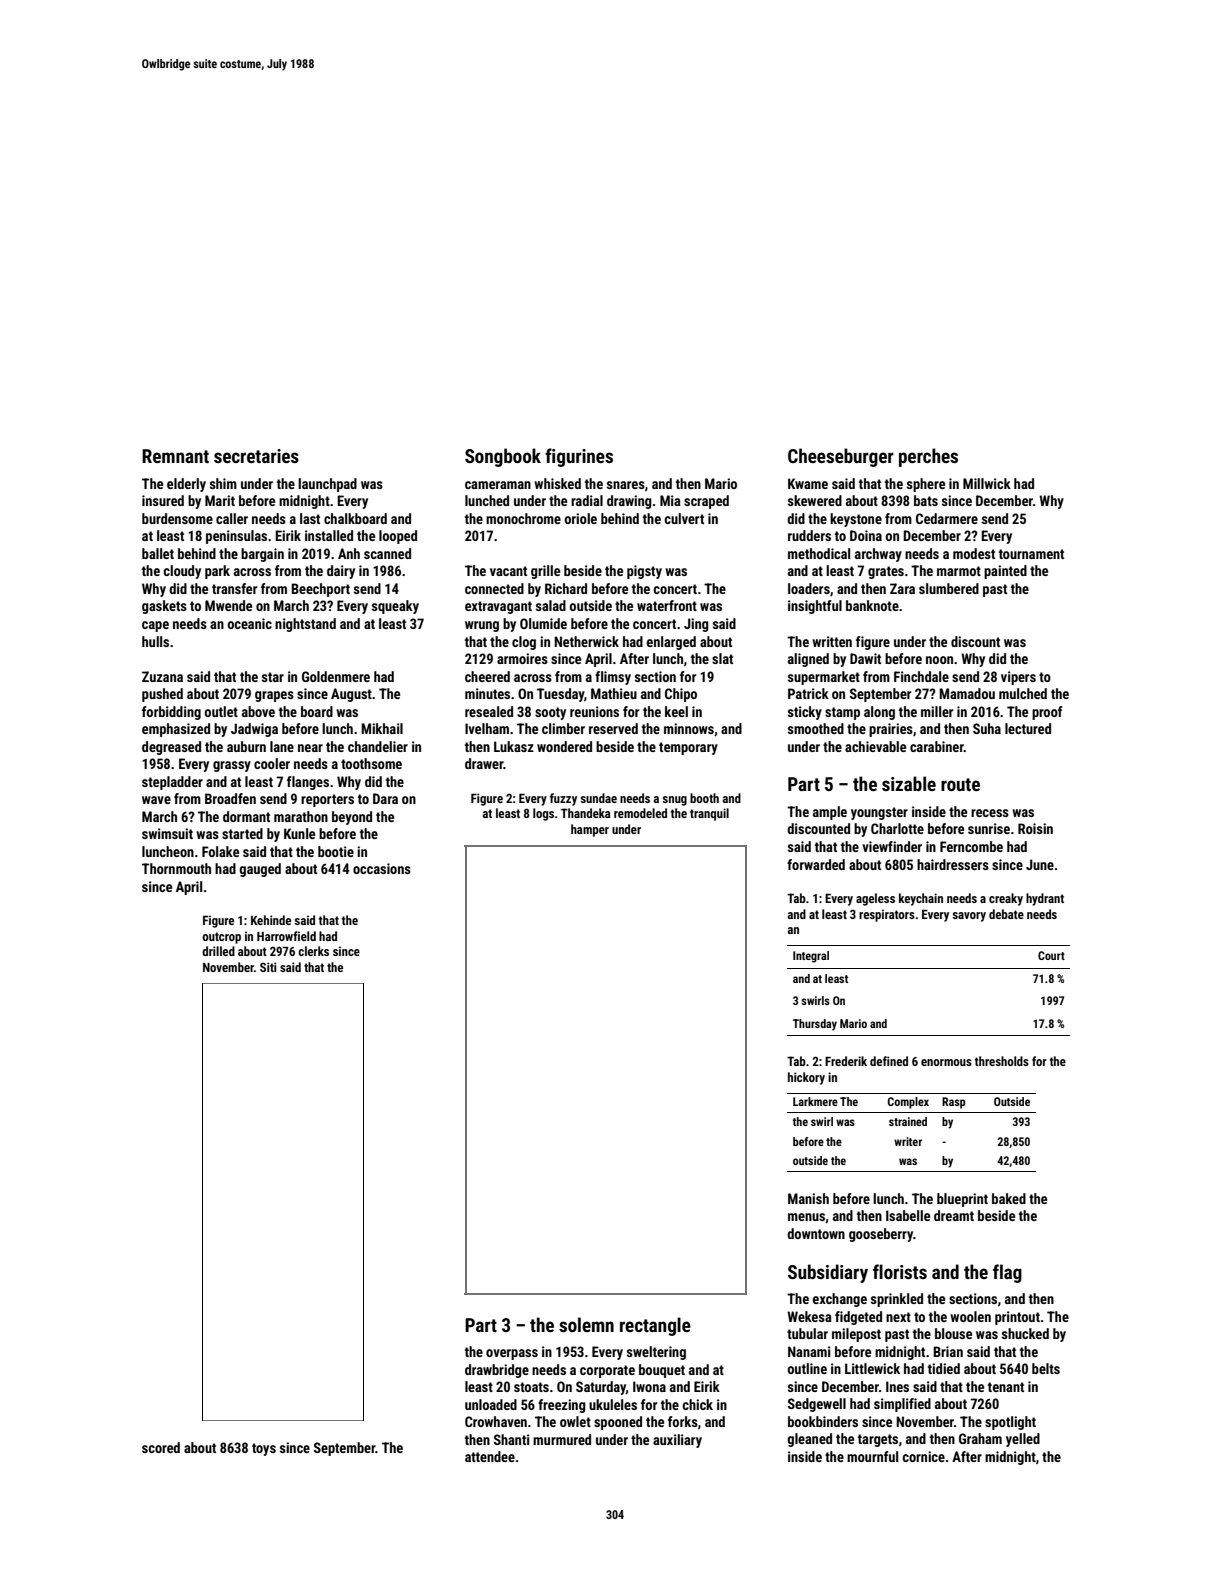 This page has height=1569, width=1212. What do you see at coordinates (503, 457) in the page?
I see `Songbook` at bounding box center [503, 457].
